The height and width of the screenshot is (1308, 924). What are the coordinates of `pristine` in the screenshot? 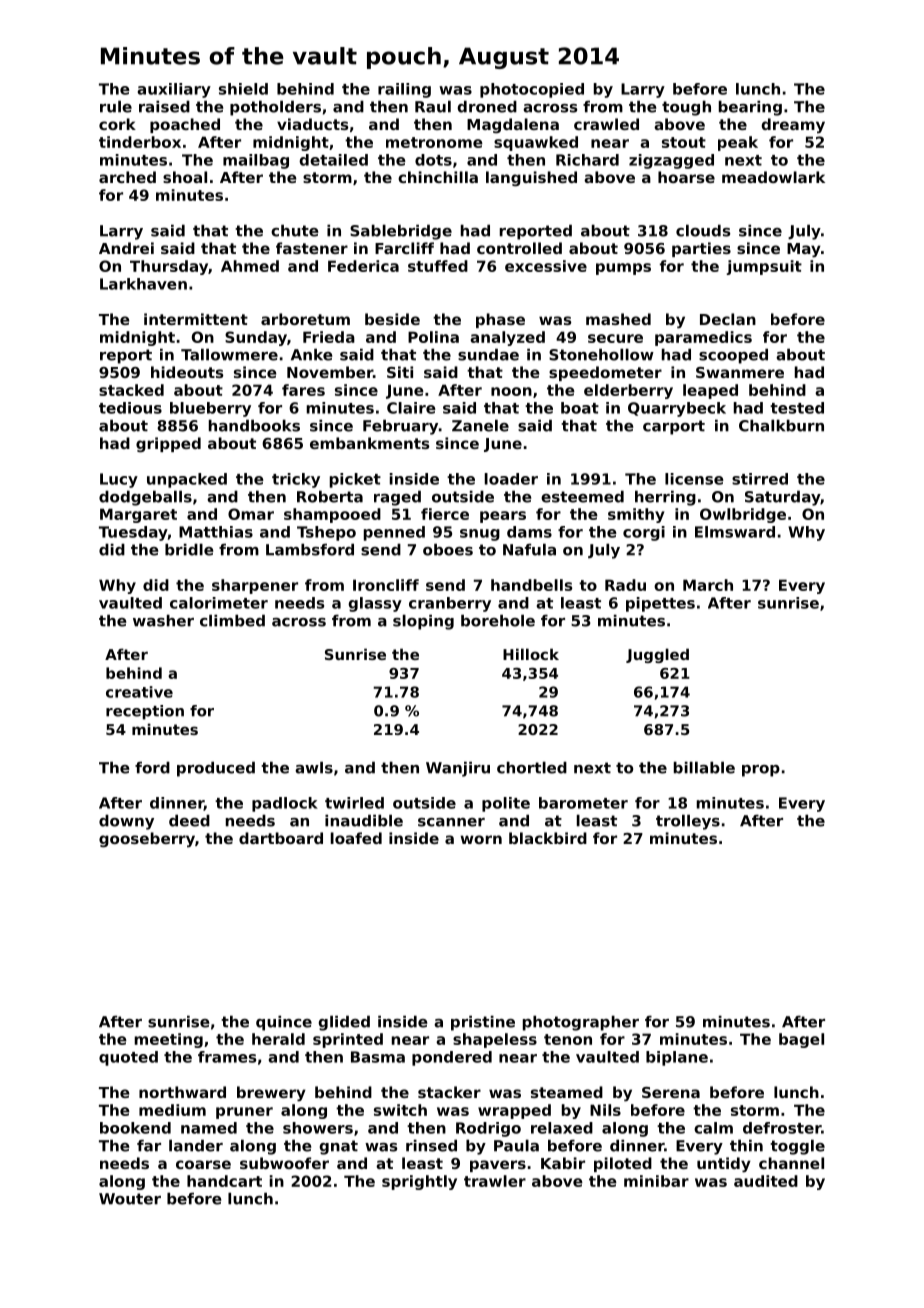 It's located at (483, 1023).
